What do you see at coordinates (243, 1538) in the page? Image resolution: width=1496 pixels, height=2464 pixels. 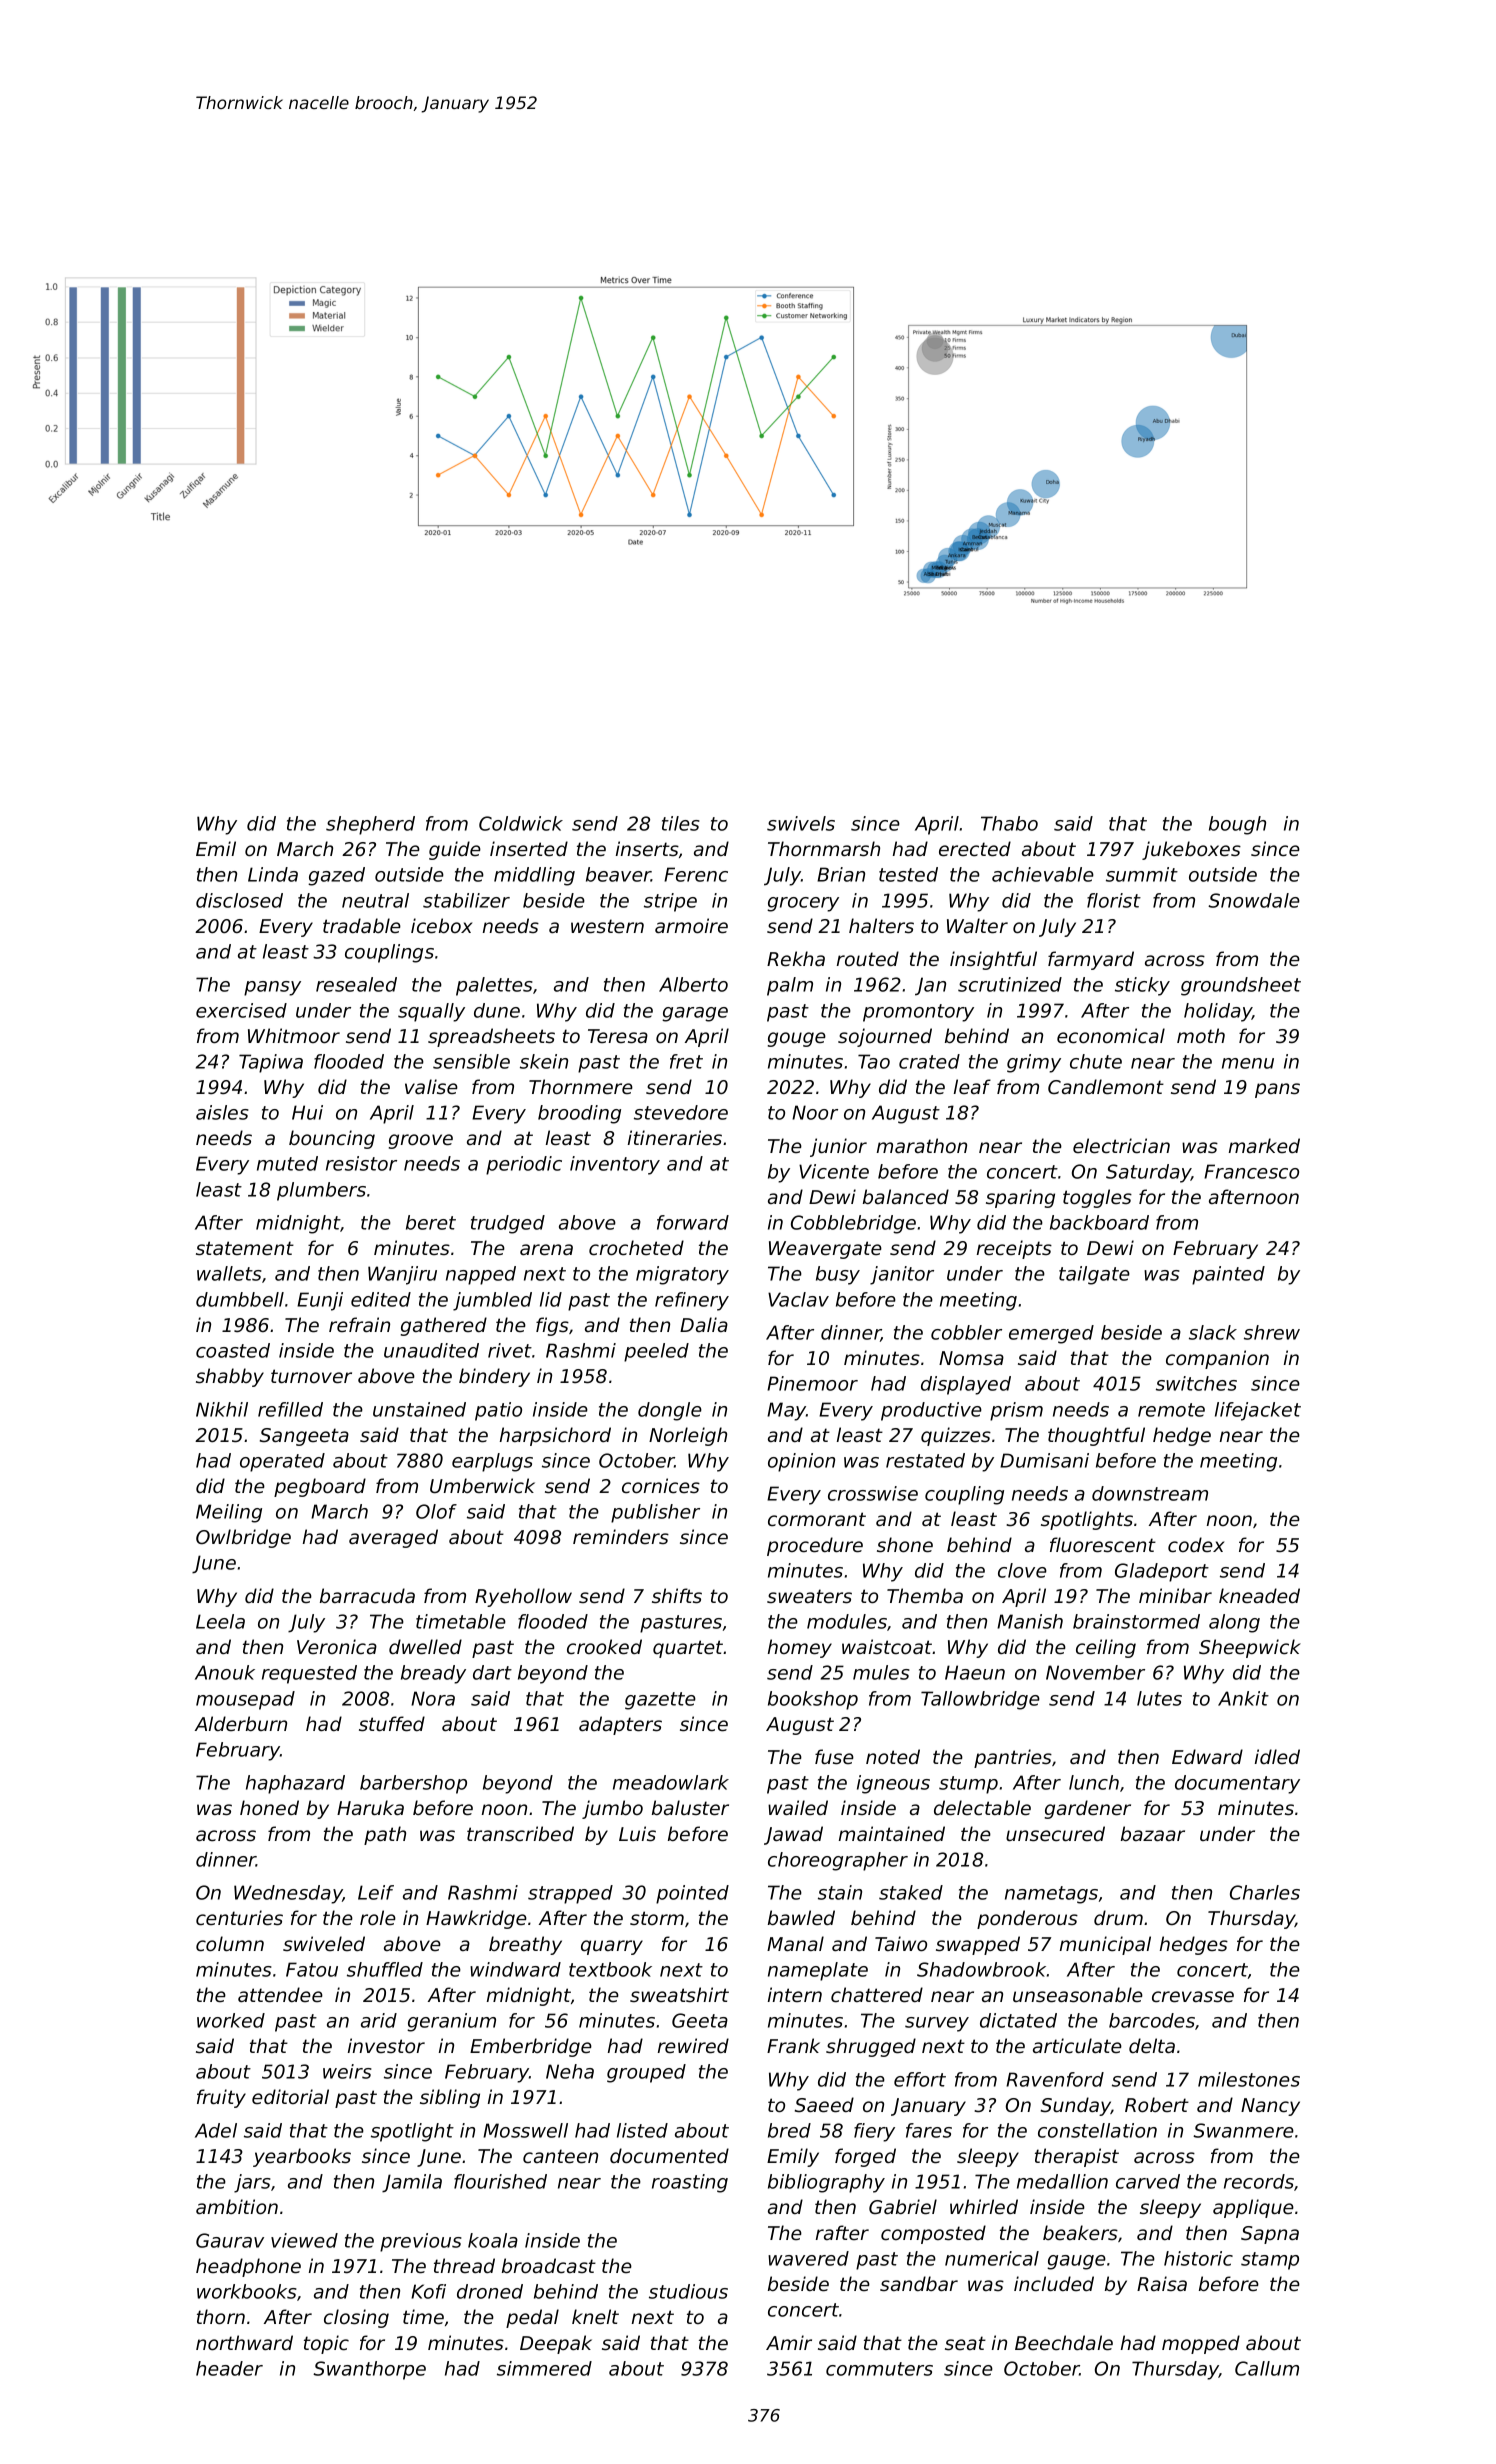 I see `Owlbridge` at bounding box center [243, 1538].
